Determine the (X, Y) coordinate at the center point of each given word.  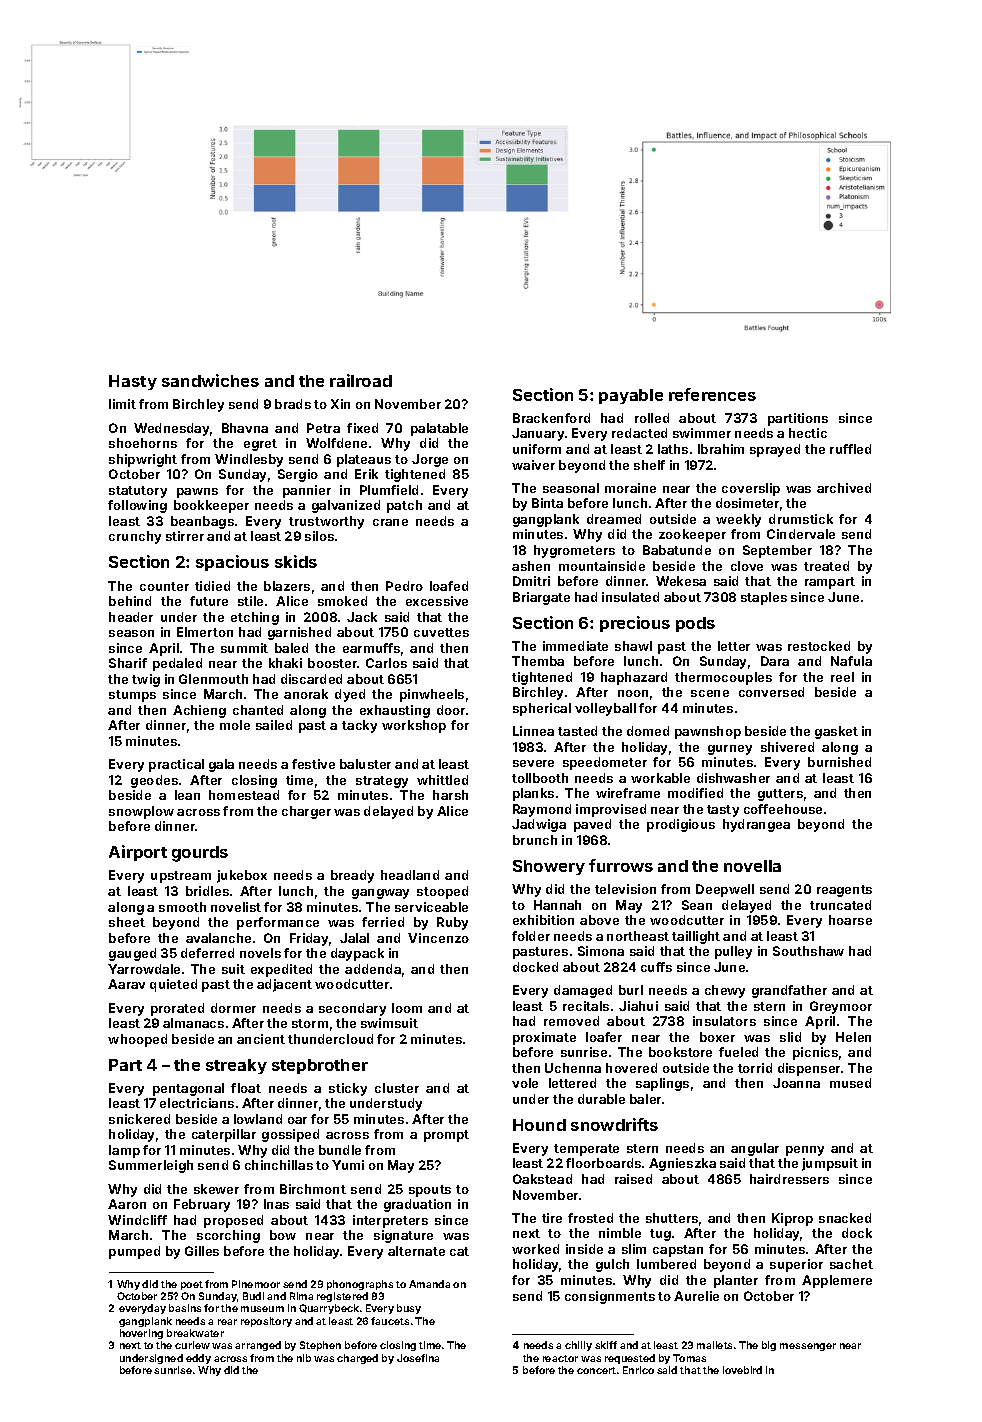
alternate (416, 1251)
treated (826, 566)
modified (695, 793)
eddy (198, 1359)
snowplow (141, 812)
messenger (808, 1347)
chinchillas (279, 1165)
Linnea (533, 731)
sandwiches (210, 380)
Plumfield (389, 490)
